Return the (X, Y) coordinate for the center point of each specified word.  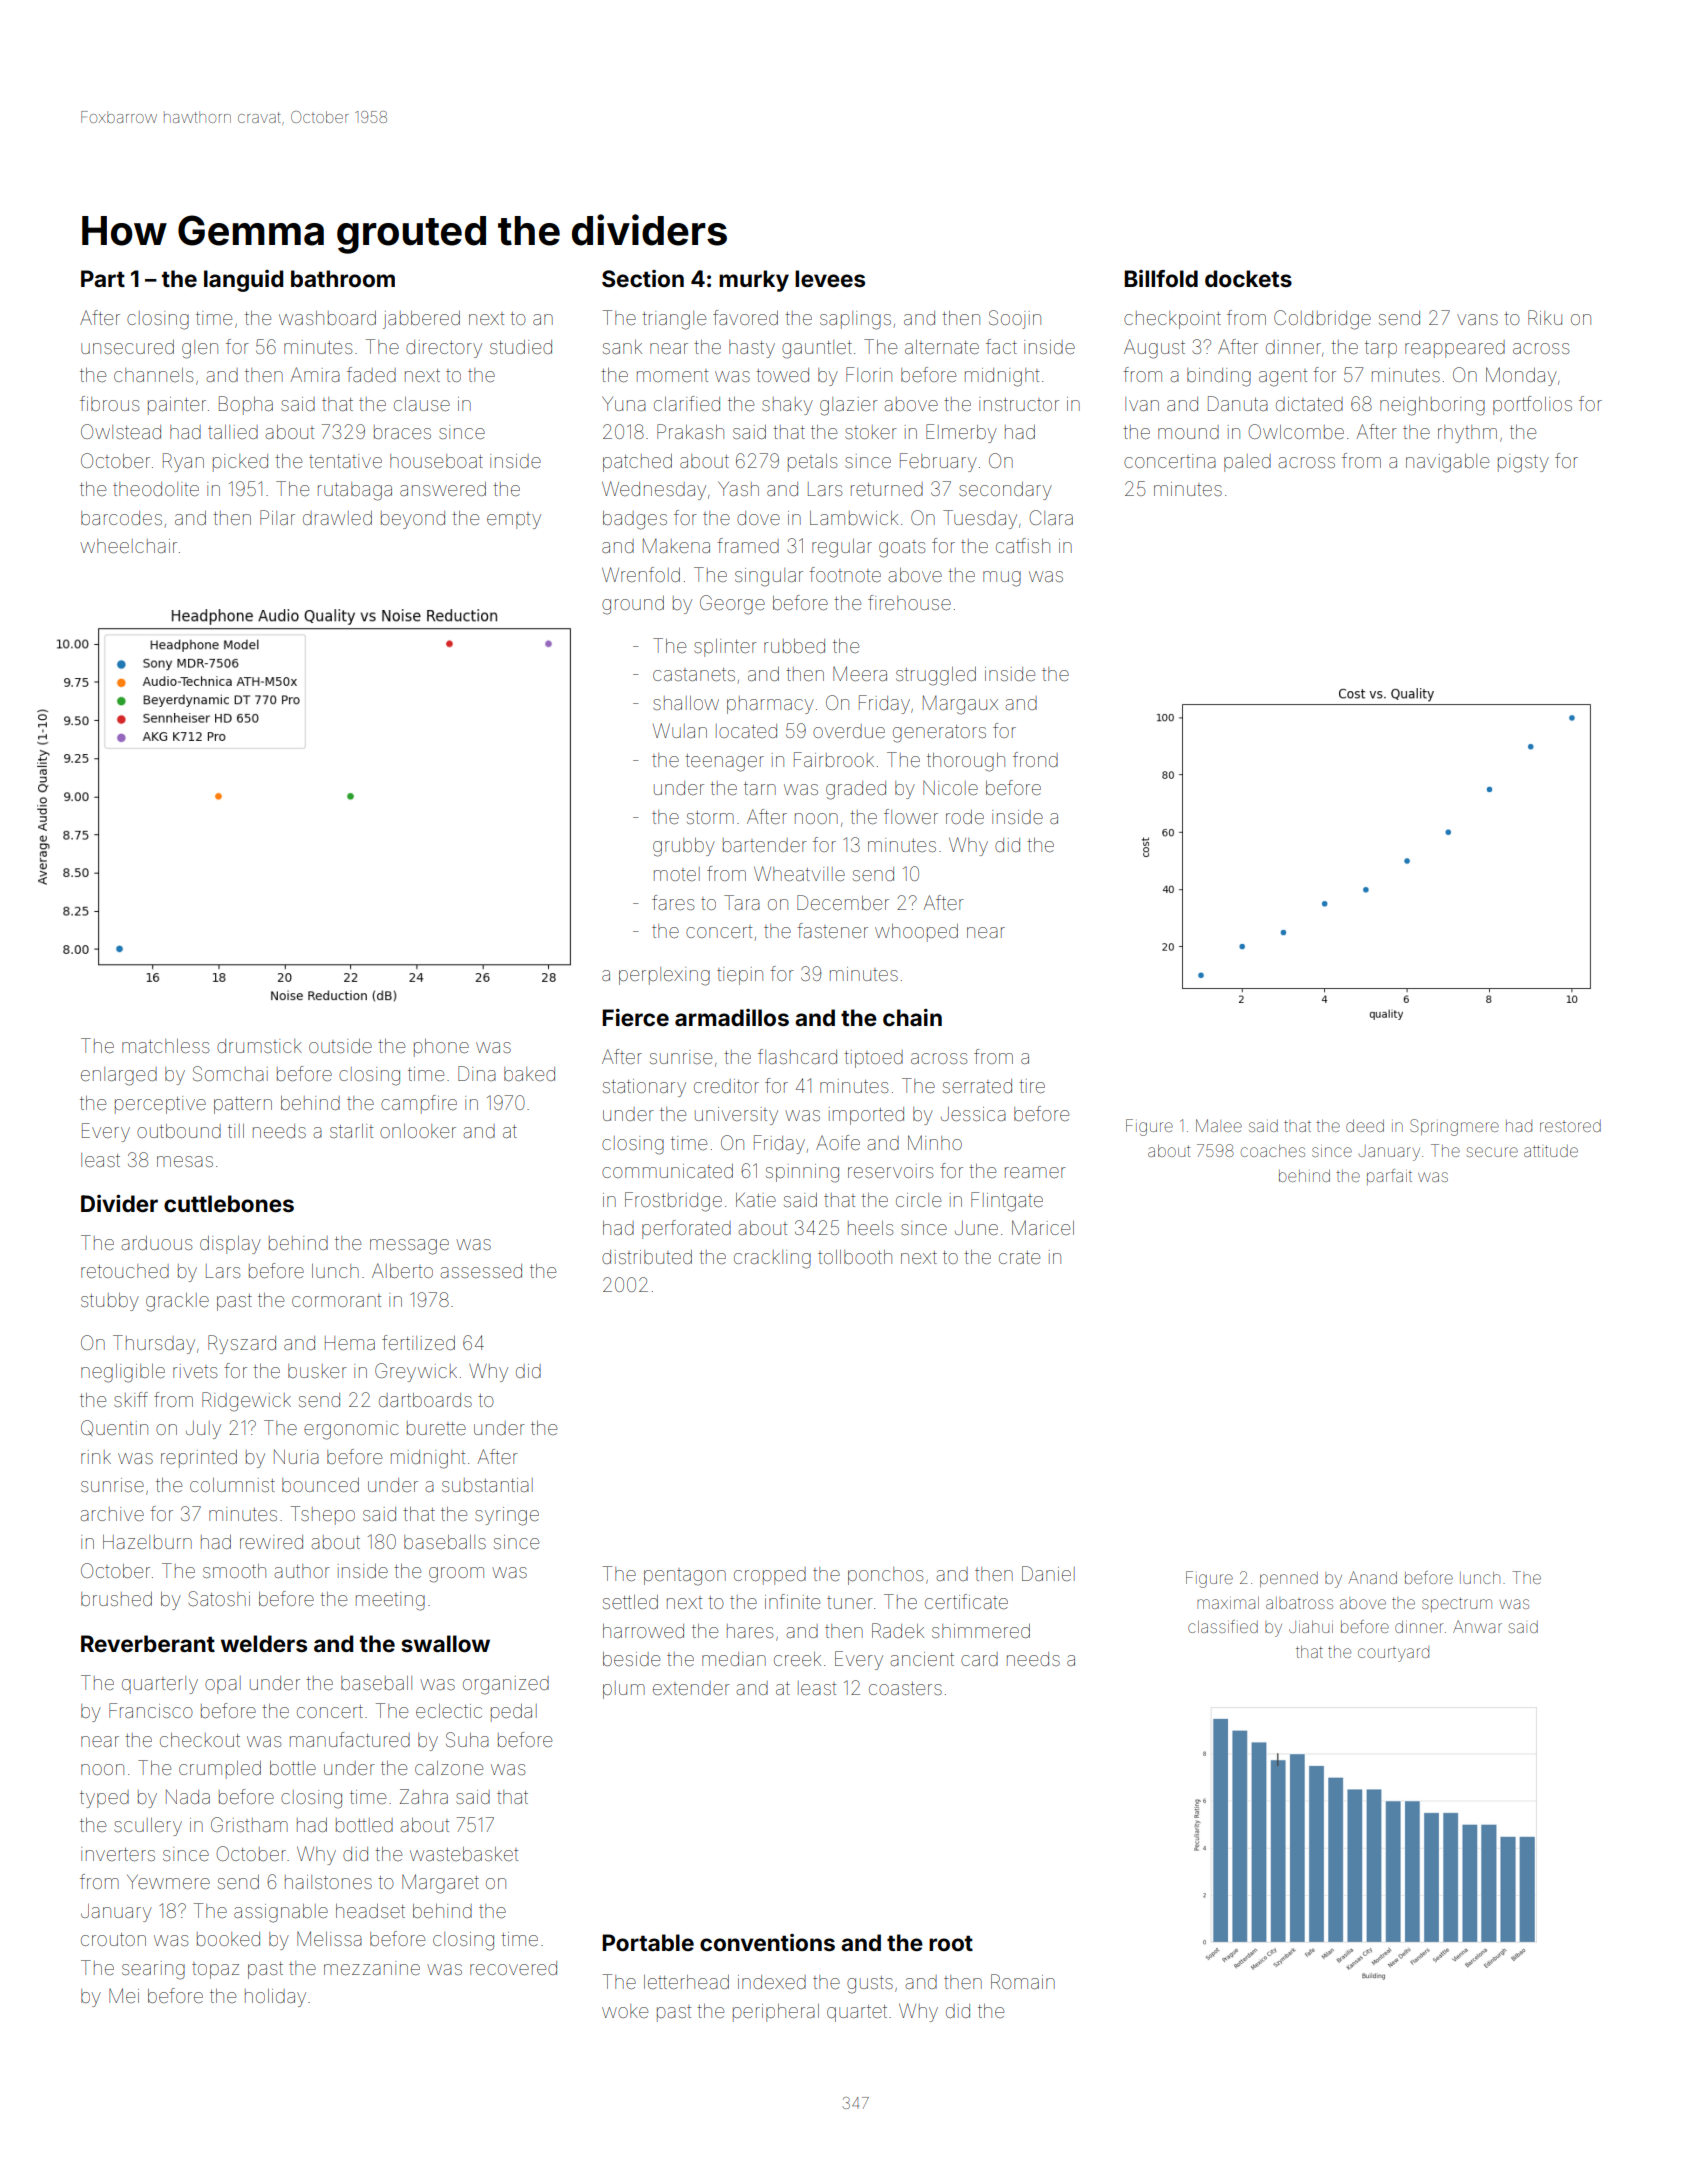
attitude (1551, 1151)
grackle (177, 1302)
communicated (667, 1171)
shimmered (981, 1631)
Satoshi (219, 1598)
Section (643, 278)
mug (1002, 579)
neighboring (1432, 406)
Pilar (277, 517)
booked (228, 1939)
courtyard (1393, 1654)
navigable (1447, 463)
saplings (855, 320)
